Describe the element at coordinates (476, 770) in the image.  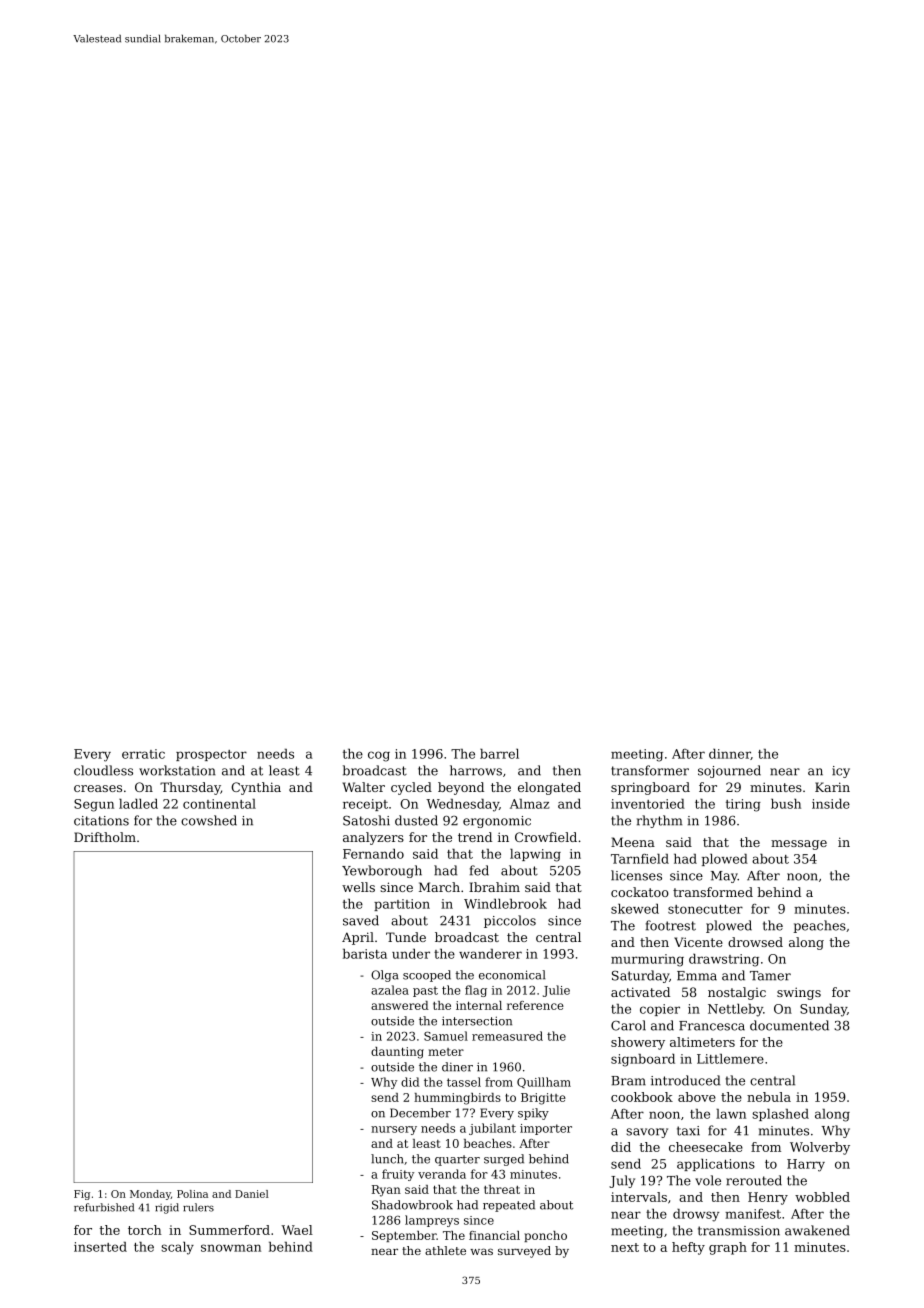
I see `harrows` at that location.
